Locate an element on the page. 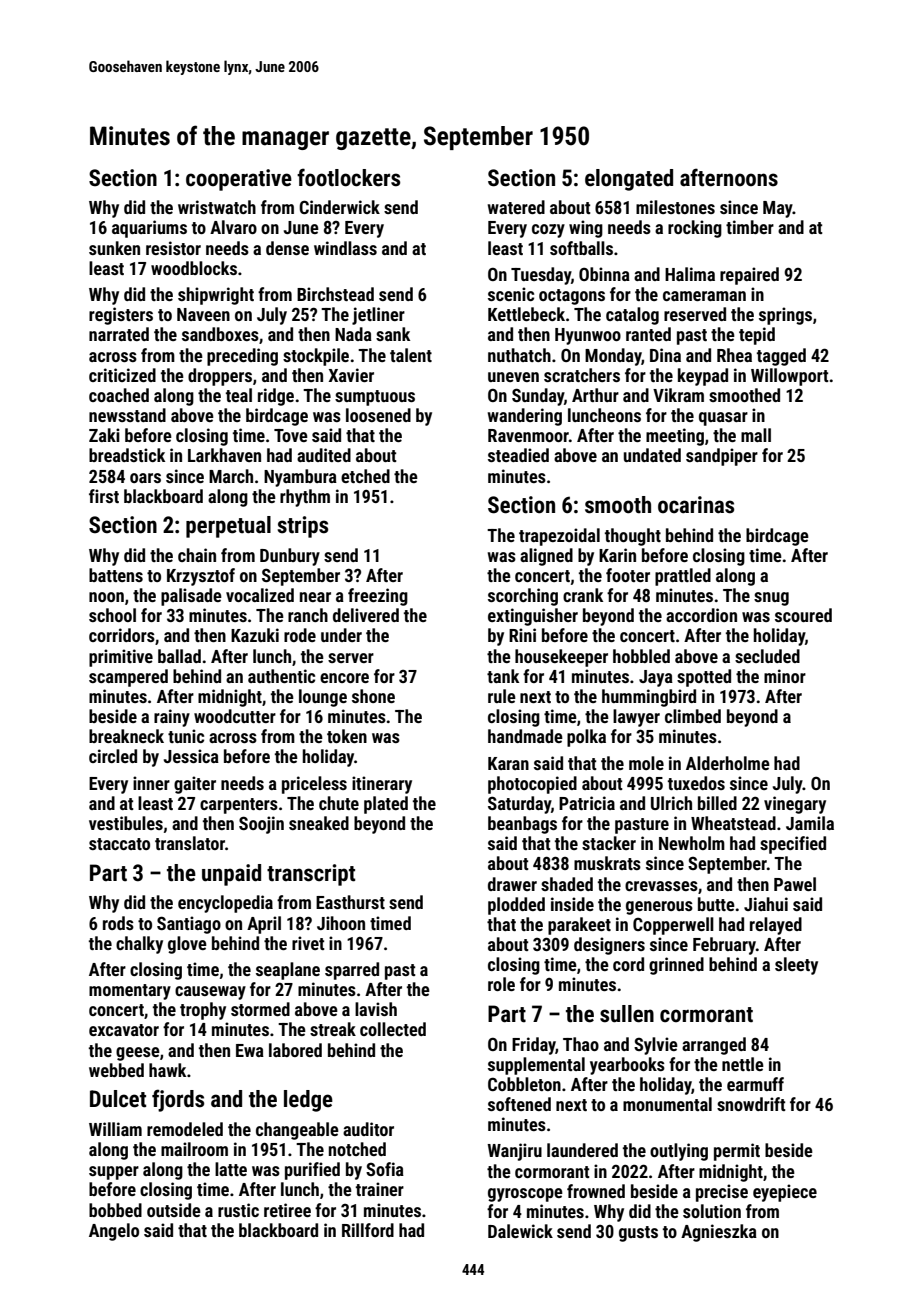  criticized is located at coordinates (122, 375).
